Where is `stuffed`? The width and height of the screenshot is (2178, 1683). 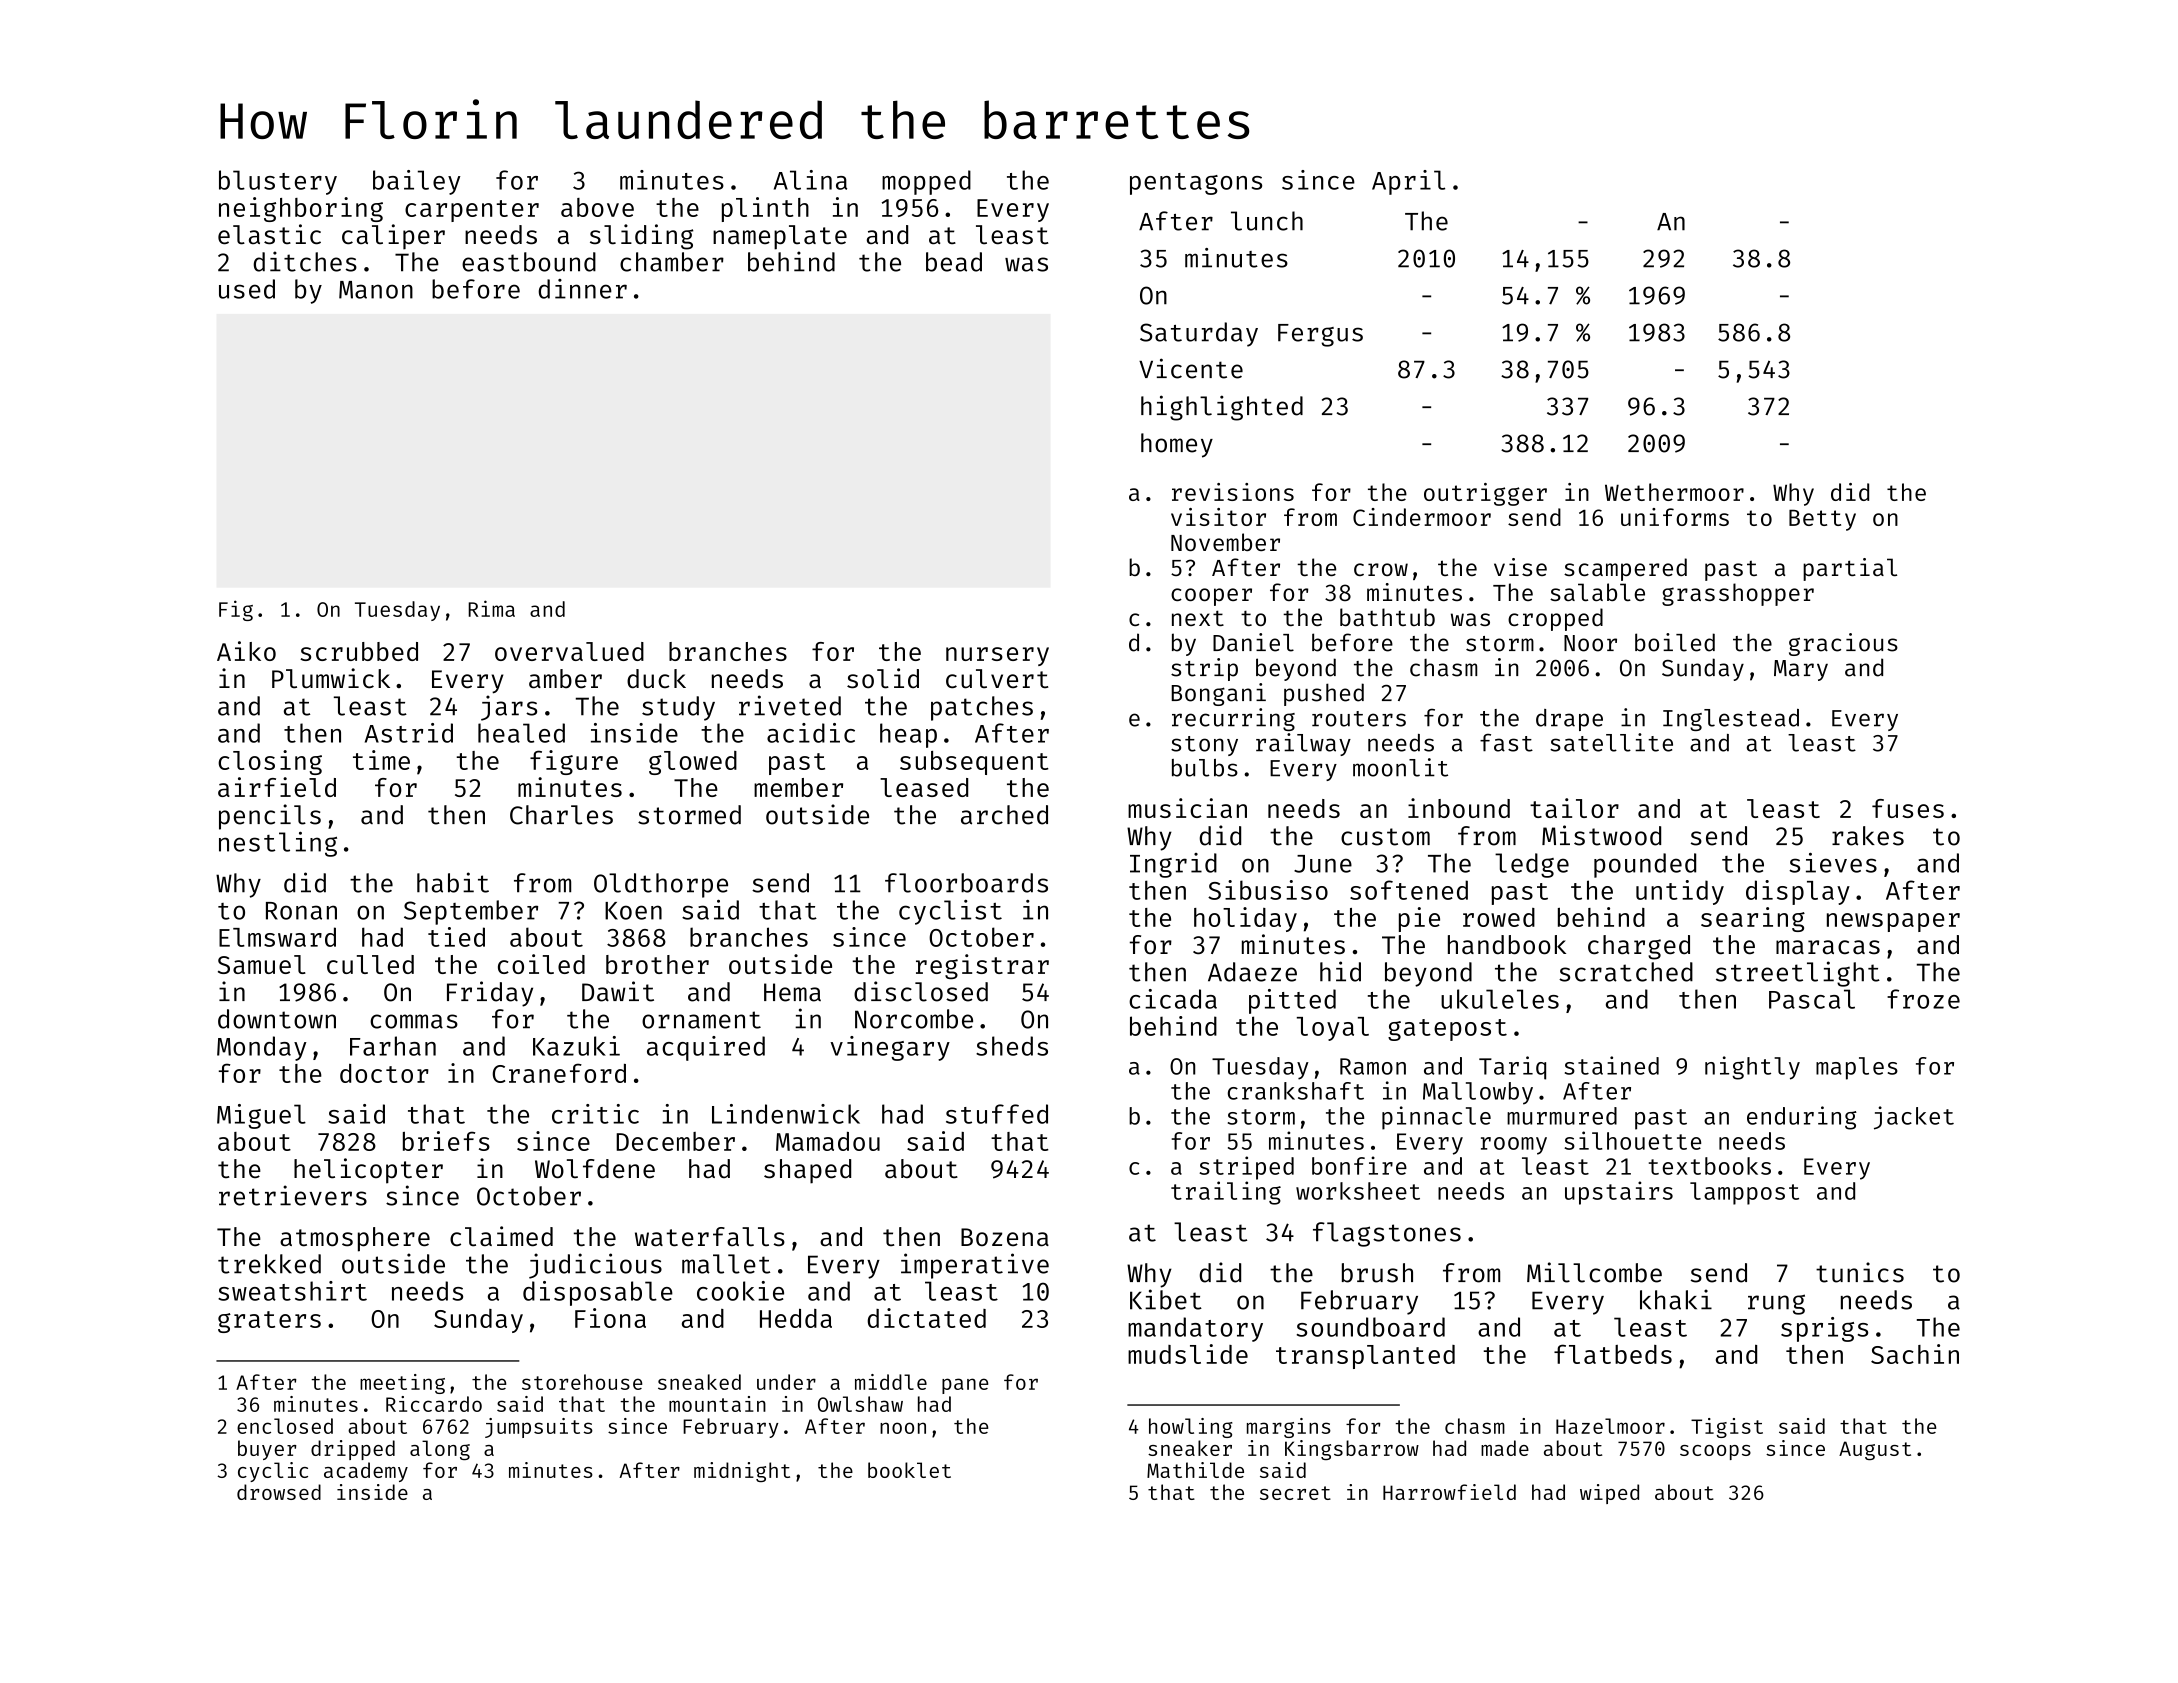
stuffed is located at coordinates (997, 1114).
